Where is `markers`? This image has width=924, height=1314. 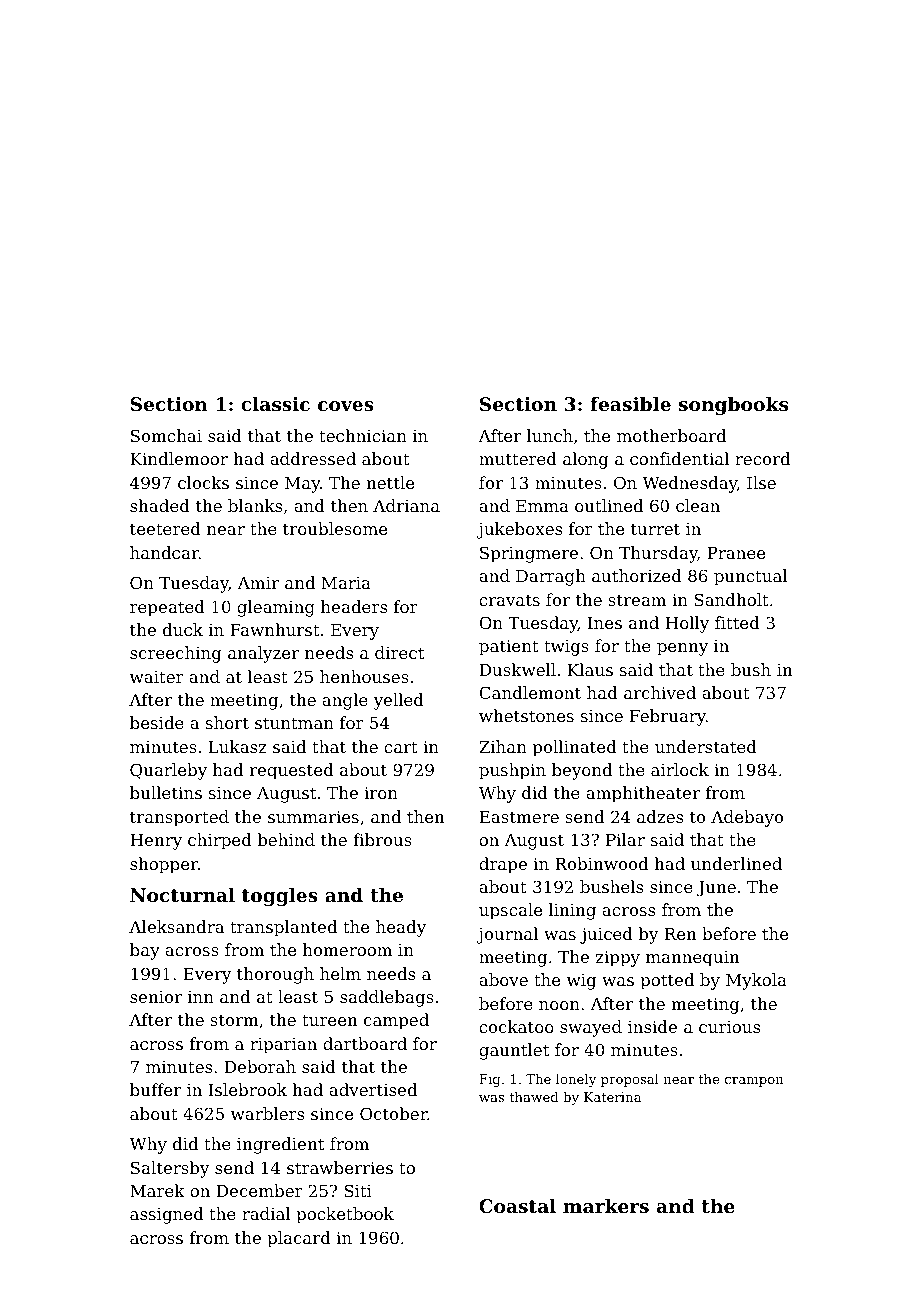 markers is located at coordinates (606, 1206).
